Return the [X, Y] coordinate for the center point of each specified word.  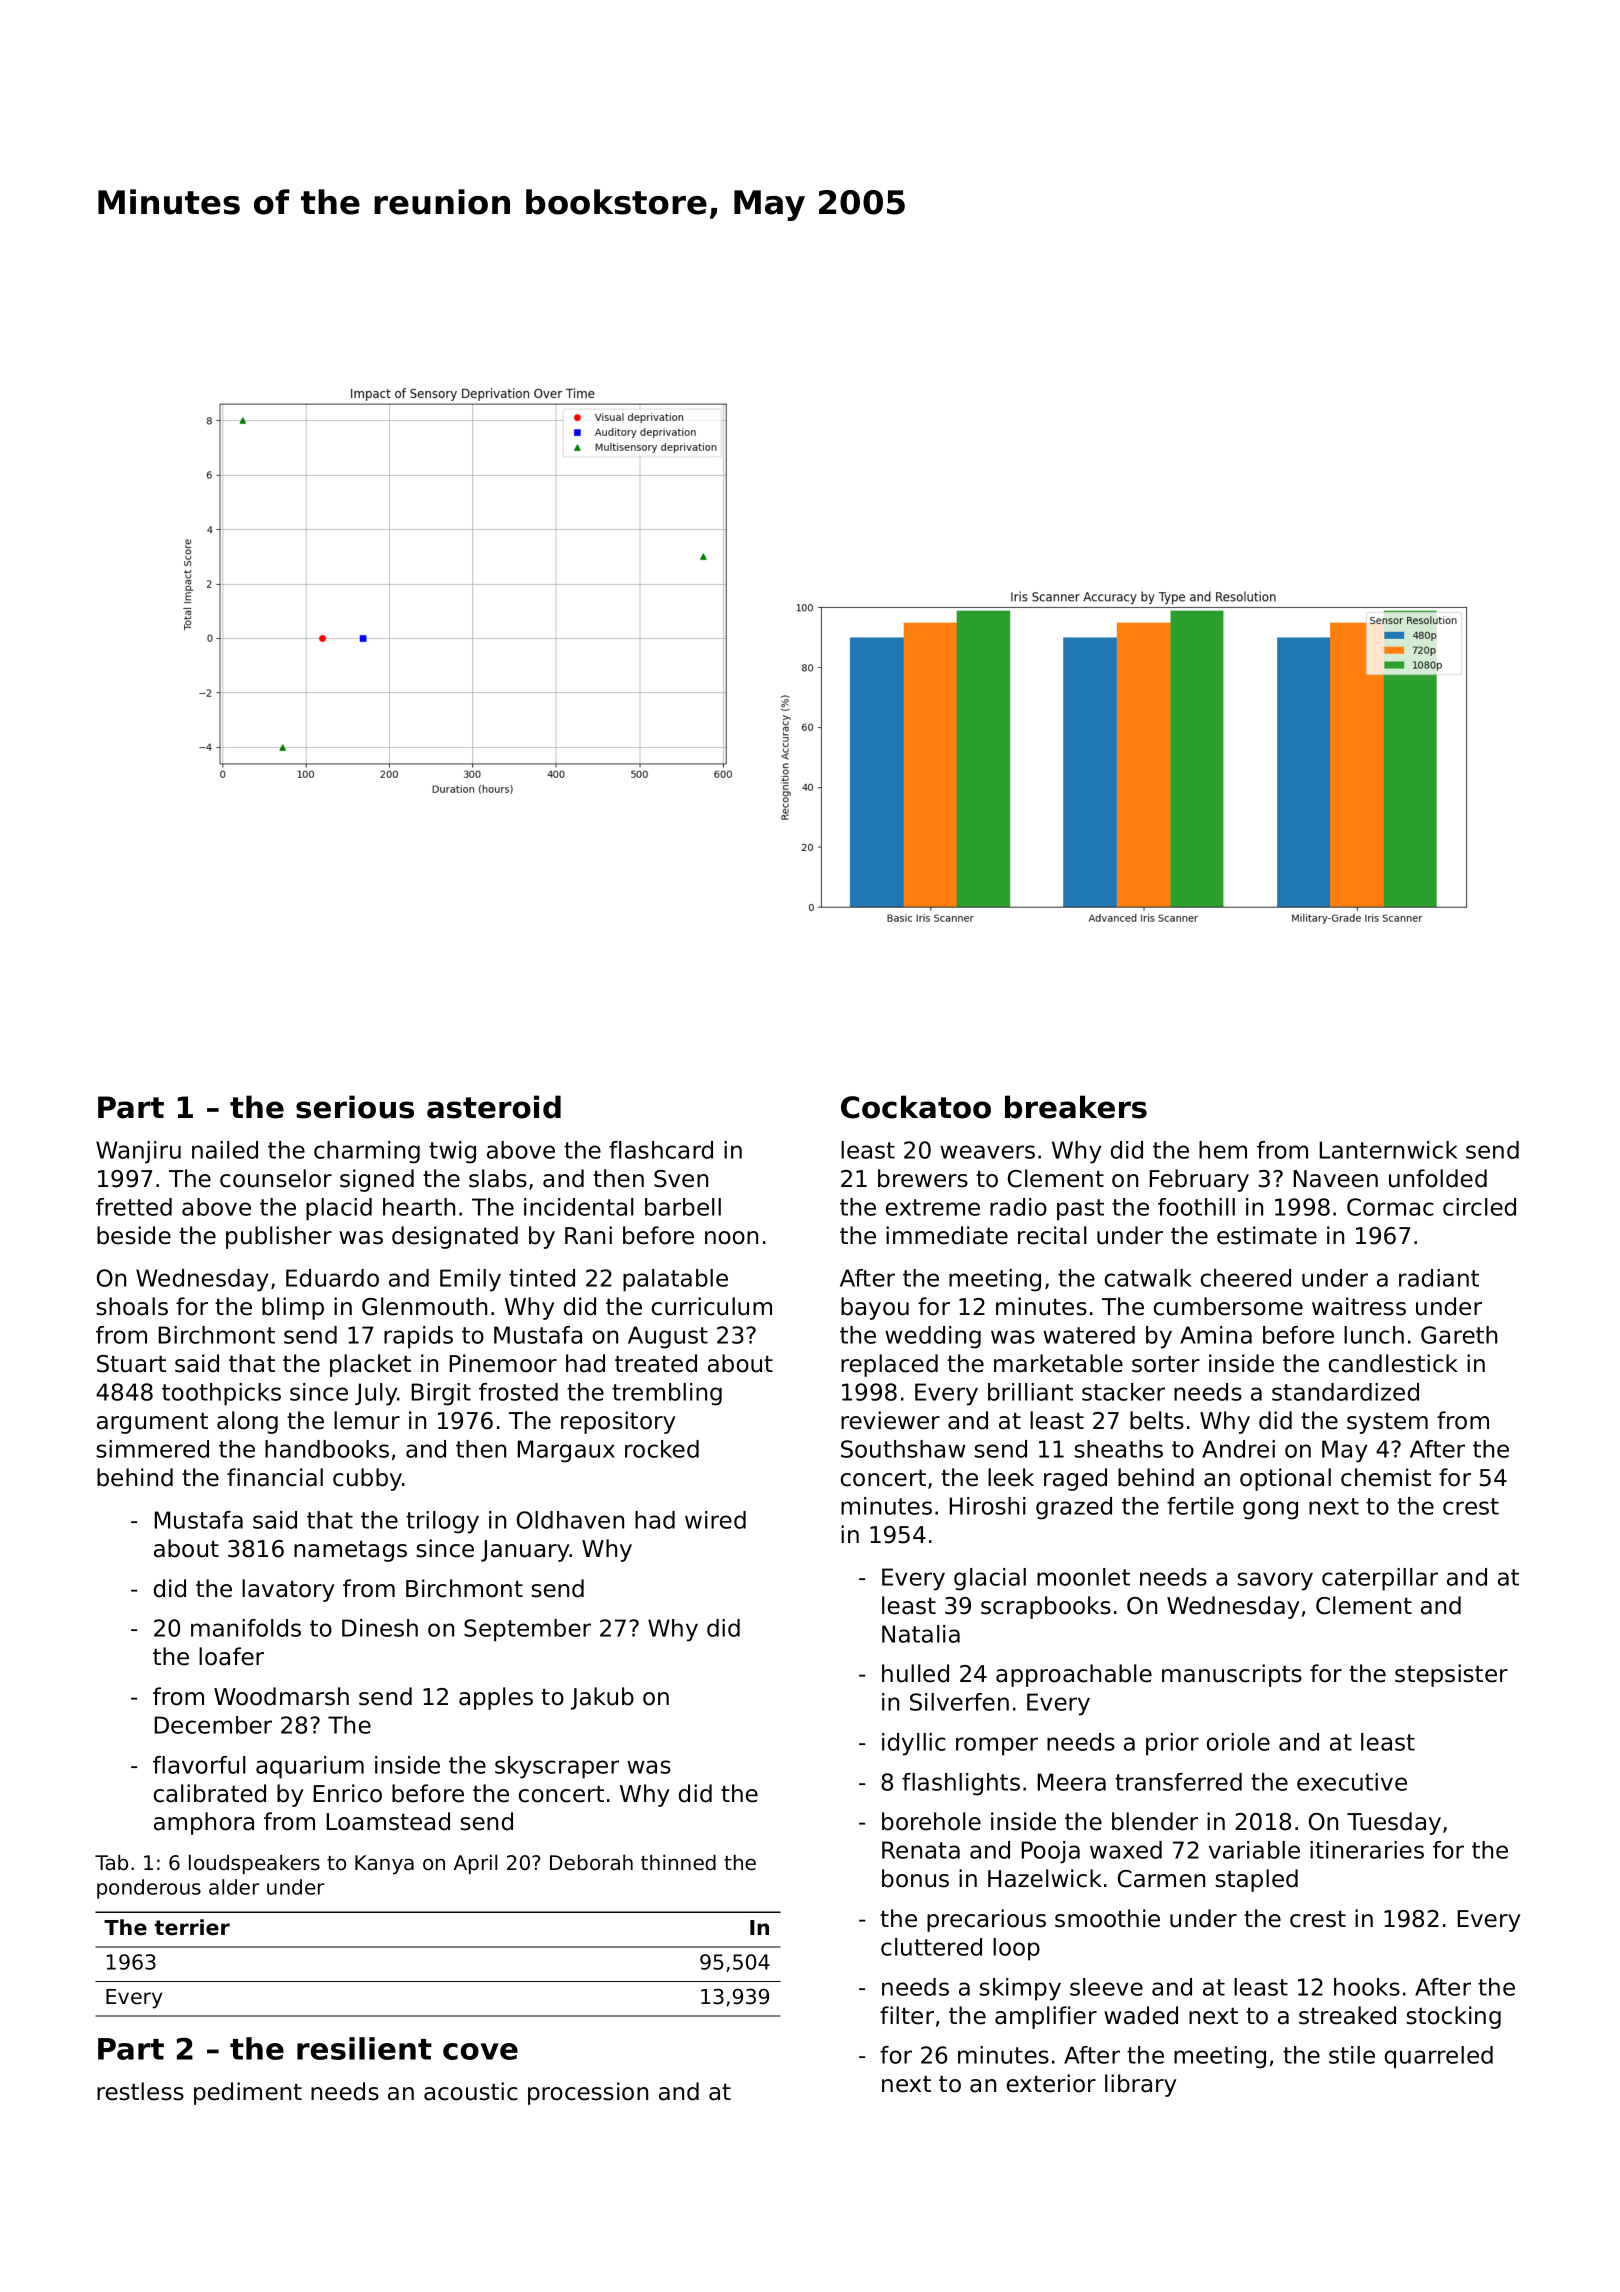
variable [1254, 1850]
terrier [192, 1927]
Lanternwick [1389, 1150]
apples [496, 1698]
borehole [931, 1821]
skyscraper [557, 1767]
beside [134, 1235]
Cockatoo [916, 1107]
